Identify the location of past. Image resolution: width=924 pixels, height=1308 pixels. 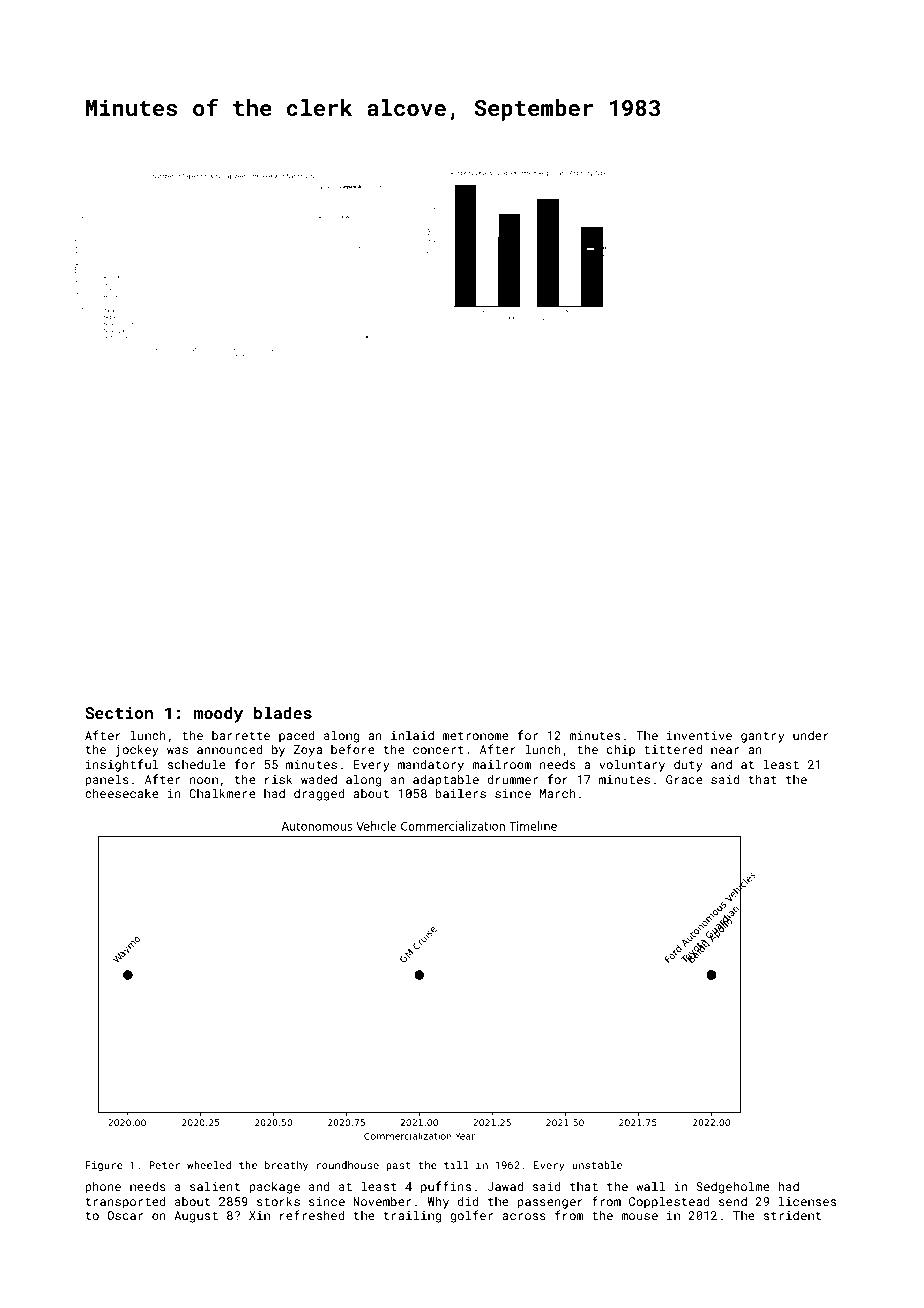
(398, 1166).
